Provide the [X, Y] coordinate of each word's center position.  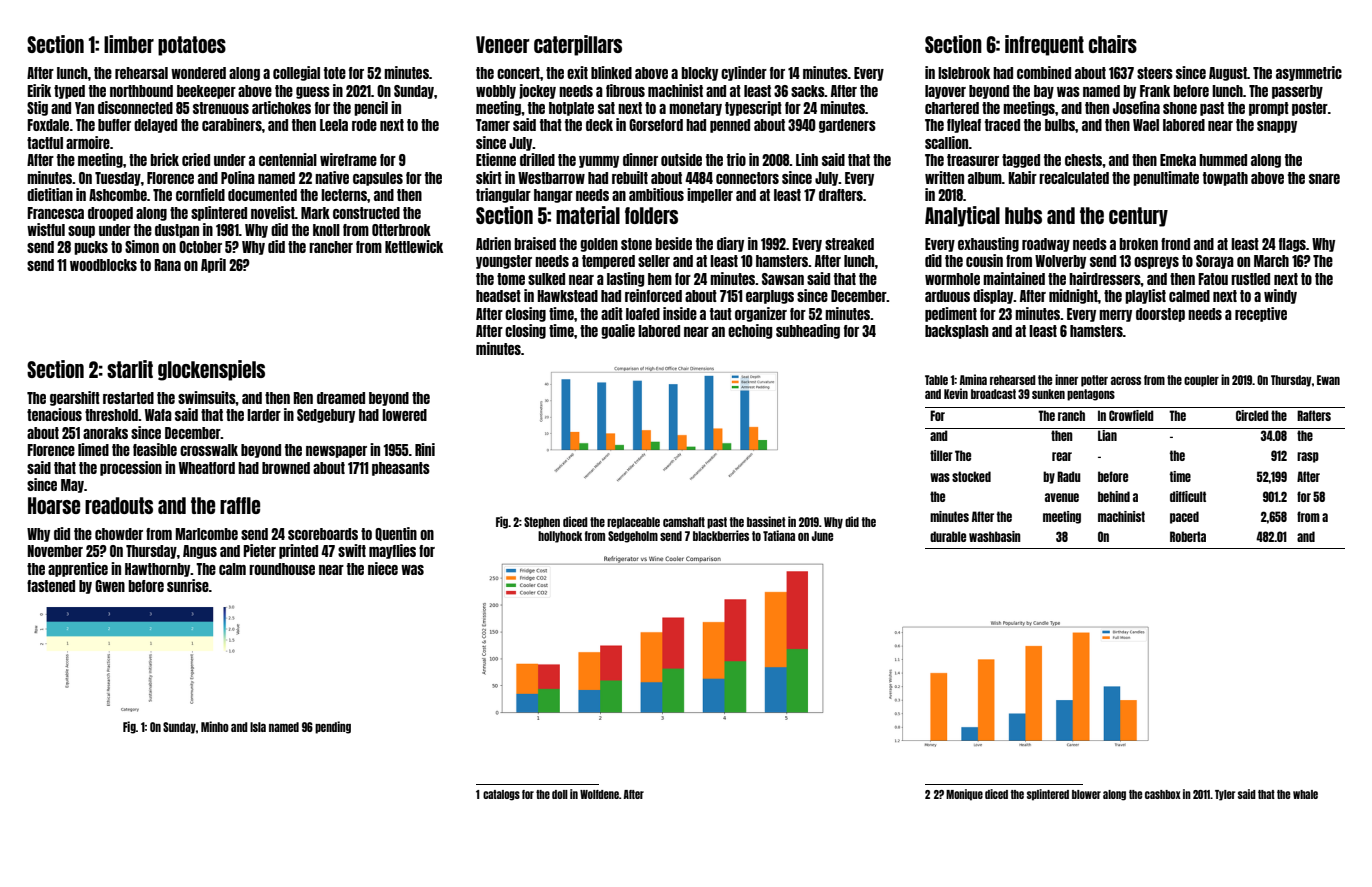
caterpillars [578, 45]
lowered [404, 415]
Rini [425, 449]
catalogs [501, 795]
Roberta [1188, 536]
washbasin [995, 536]
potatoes [192, 46]
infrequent [1044, 45]
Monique [964, 795]
